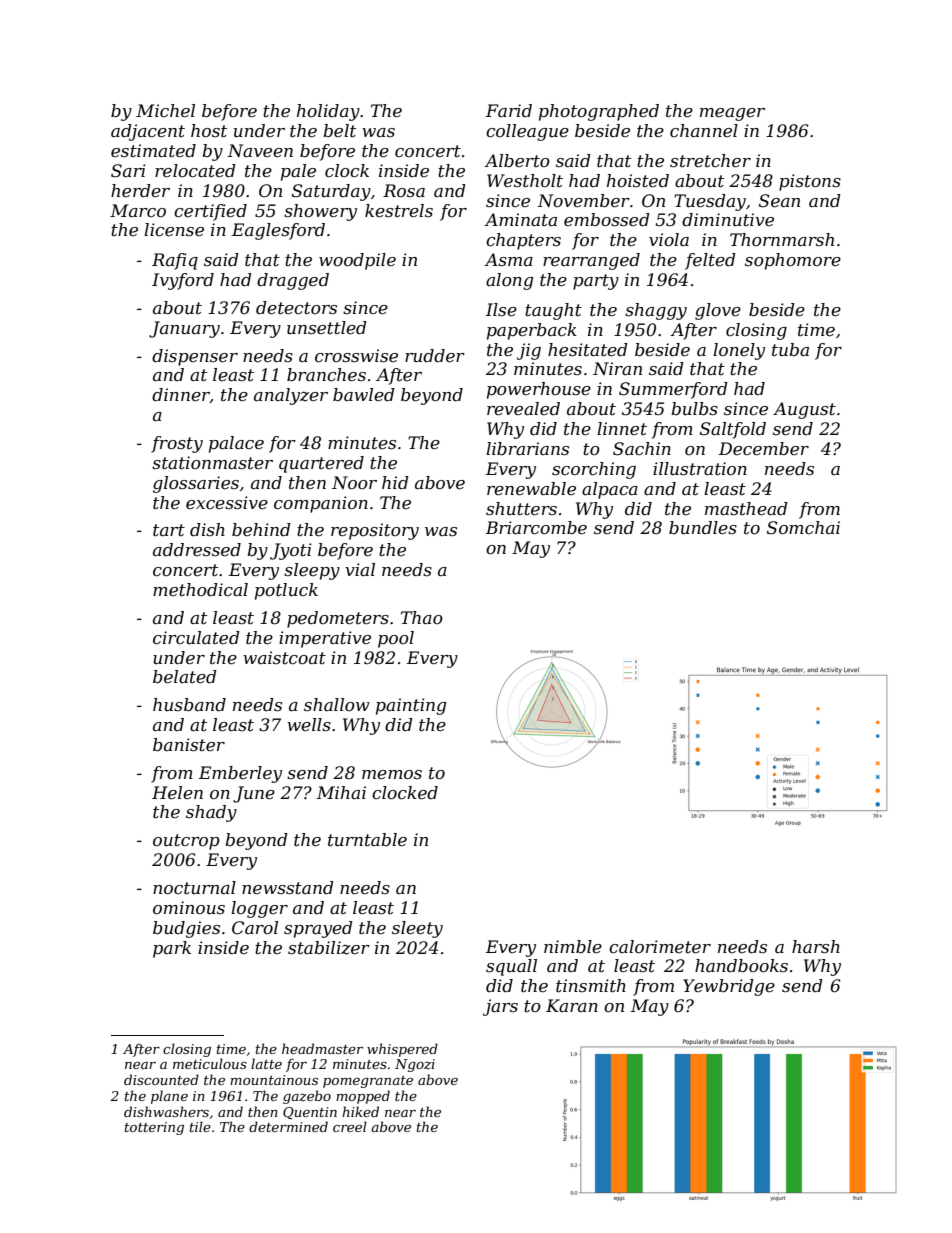 Image resolution: width=952 pixels, height=1233 pixels. Describe the element at coordinates (350, 1126) in the page. I see `creel` at that location.
